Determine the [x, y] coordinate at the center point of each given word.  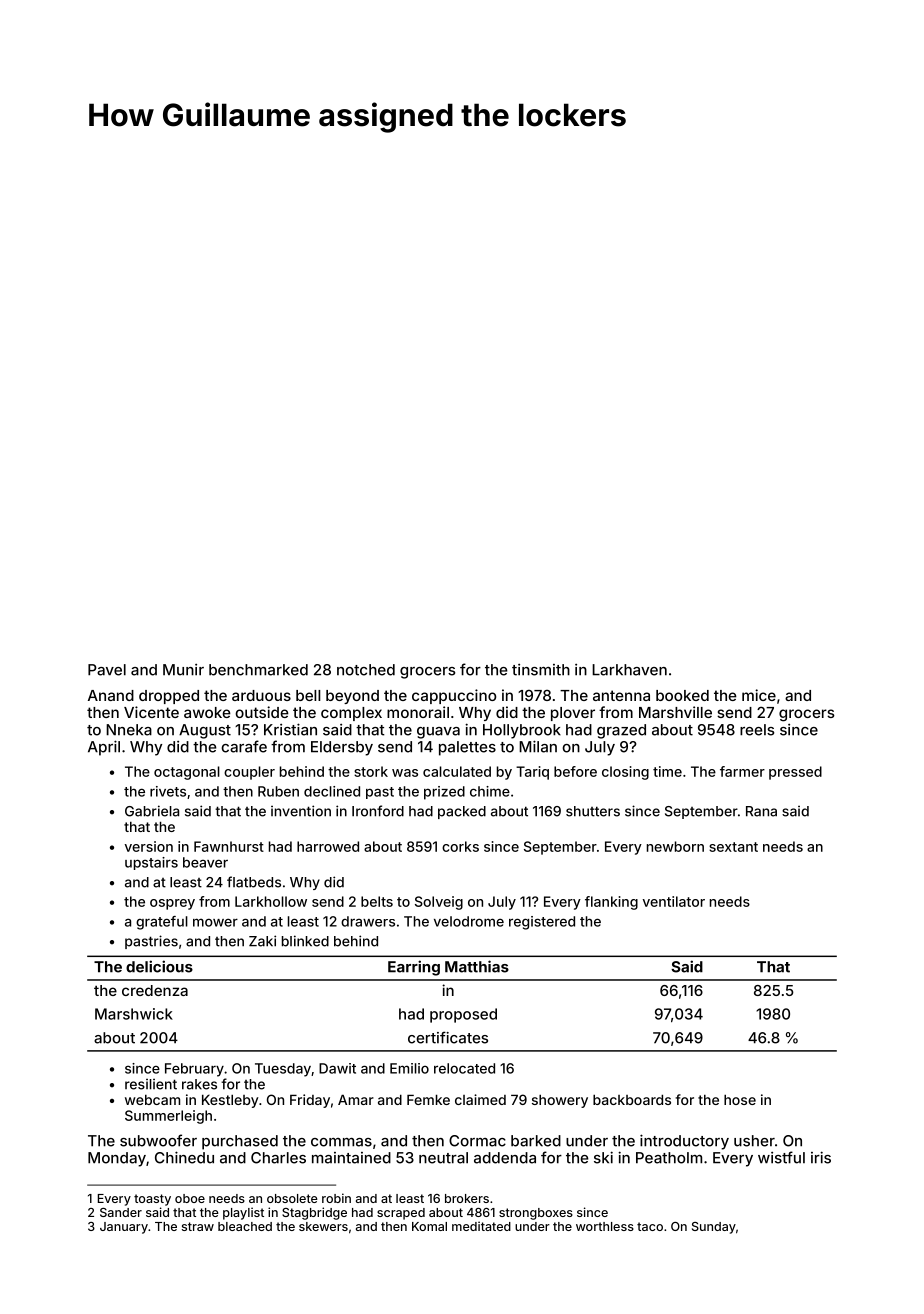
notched [366, 670]
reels [757, 730]
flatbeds [254, 882]
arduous [261, 695]
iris [821, 1157]
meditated [481, 1226]
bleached [245, 1226]
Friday [310, 1101]
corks [460, 846]
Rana [761, 811]
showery [560, 1101]
